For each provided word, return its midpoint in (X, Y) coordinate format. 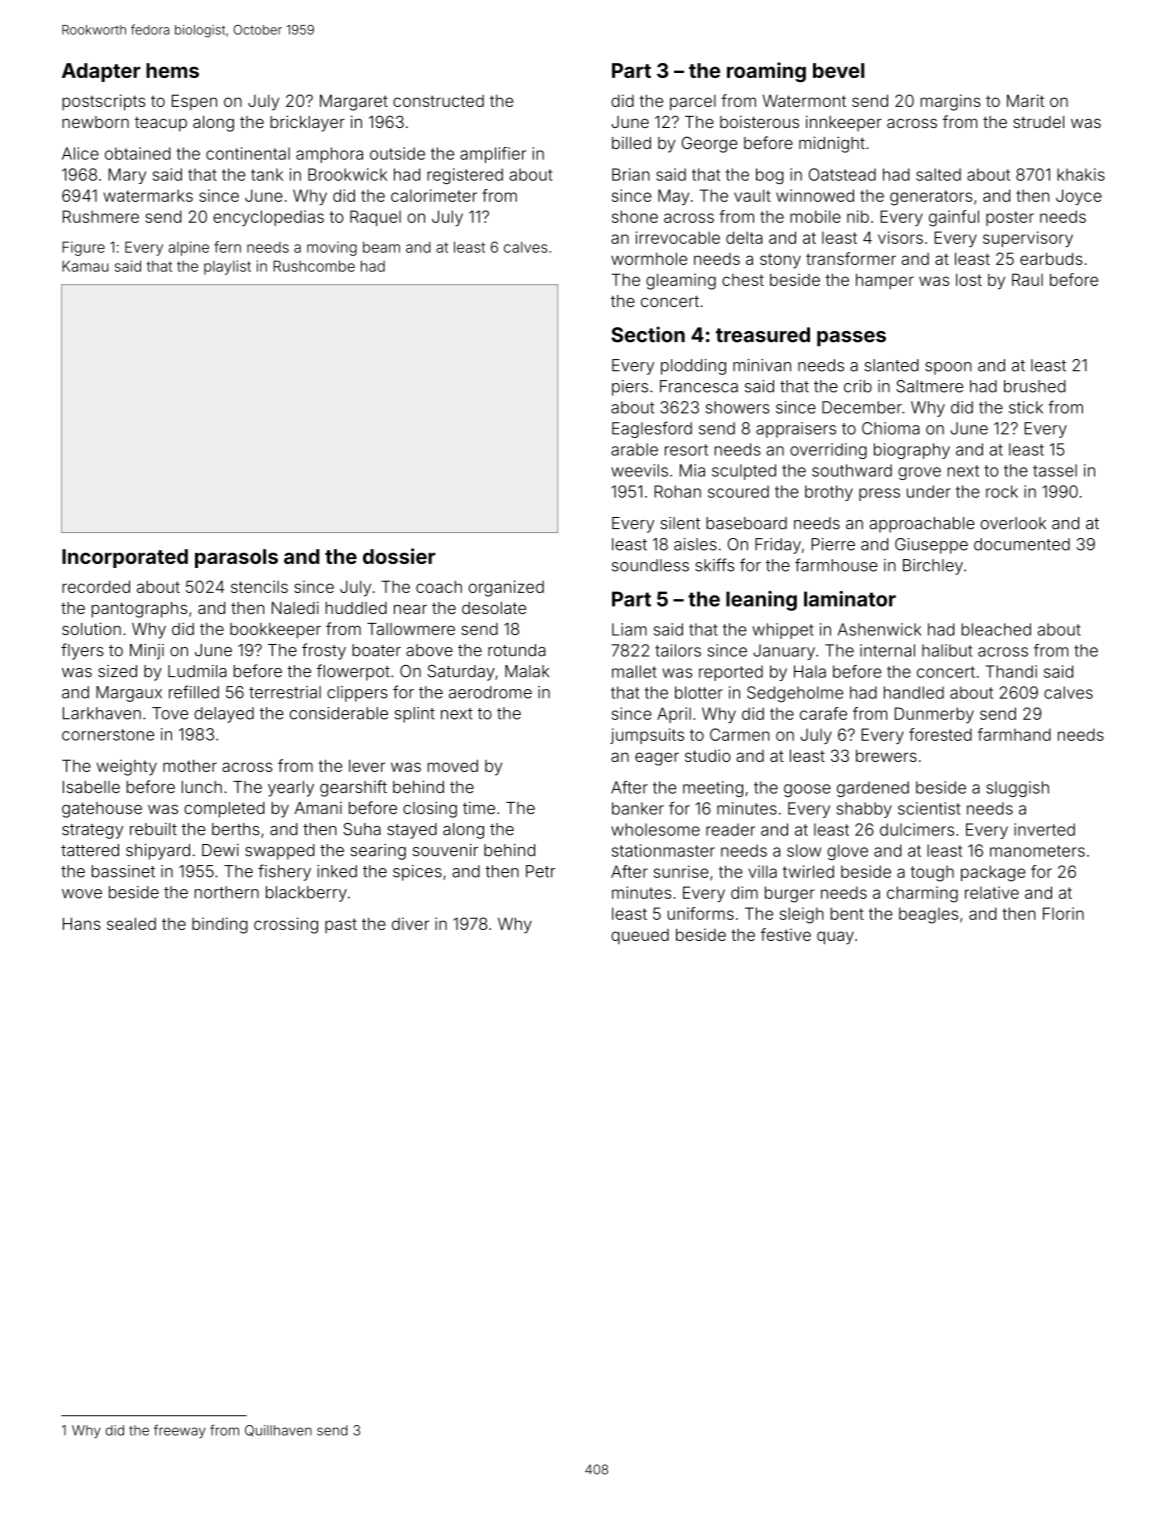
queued (640, 936)
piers (630, 388)
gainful (954, 218)
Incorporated (125, 558)
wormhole (649, 258)
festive (785, 934)
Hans (82, 923)
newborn (95, 122)
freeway (180, 1431)
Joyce (1079, 197)
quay (835, 938)
